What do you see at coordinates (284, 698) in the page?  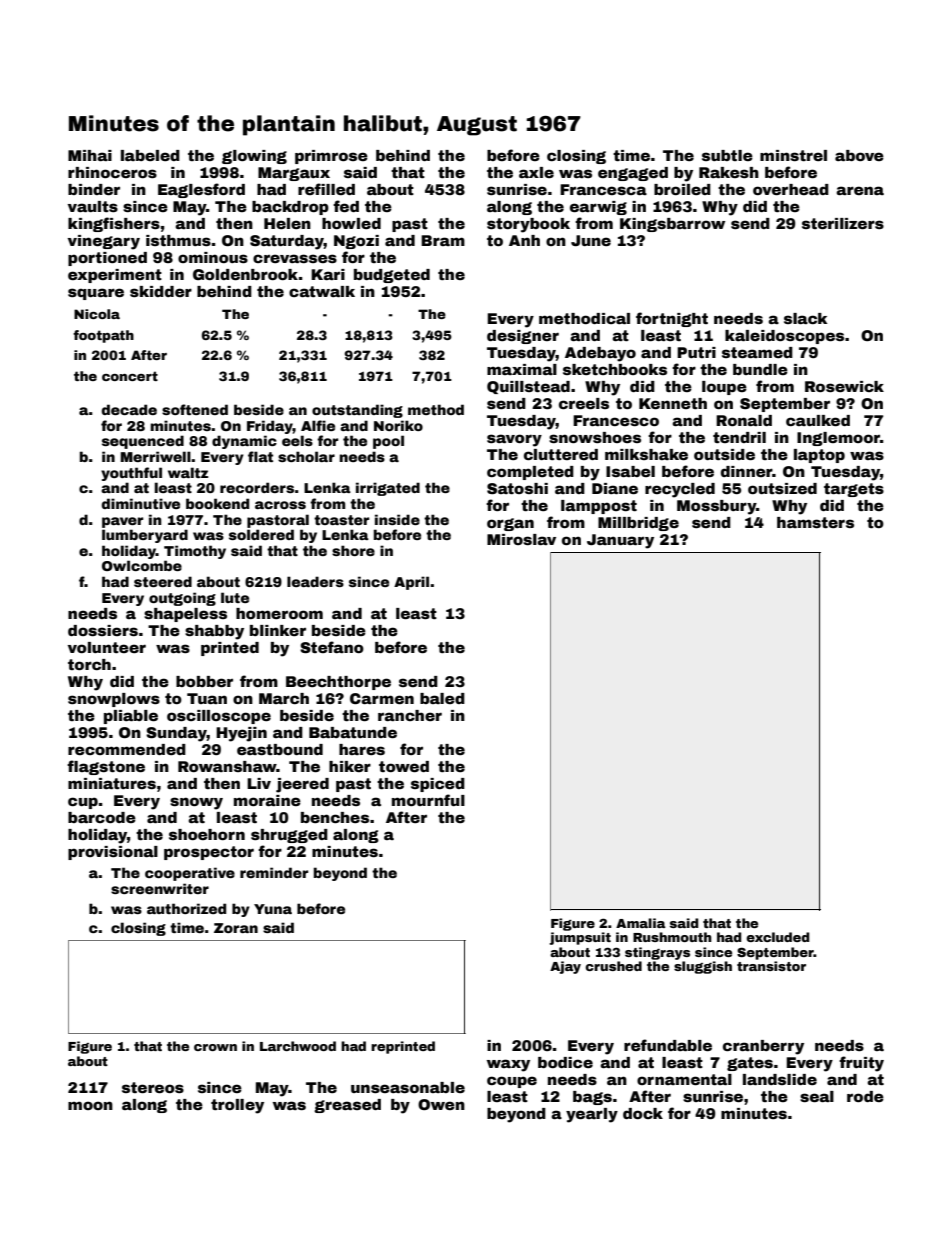 I see `March` at bounding box center [284, 698].
